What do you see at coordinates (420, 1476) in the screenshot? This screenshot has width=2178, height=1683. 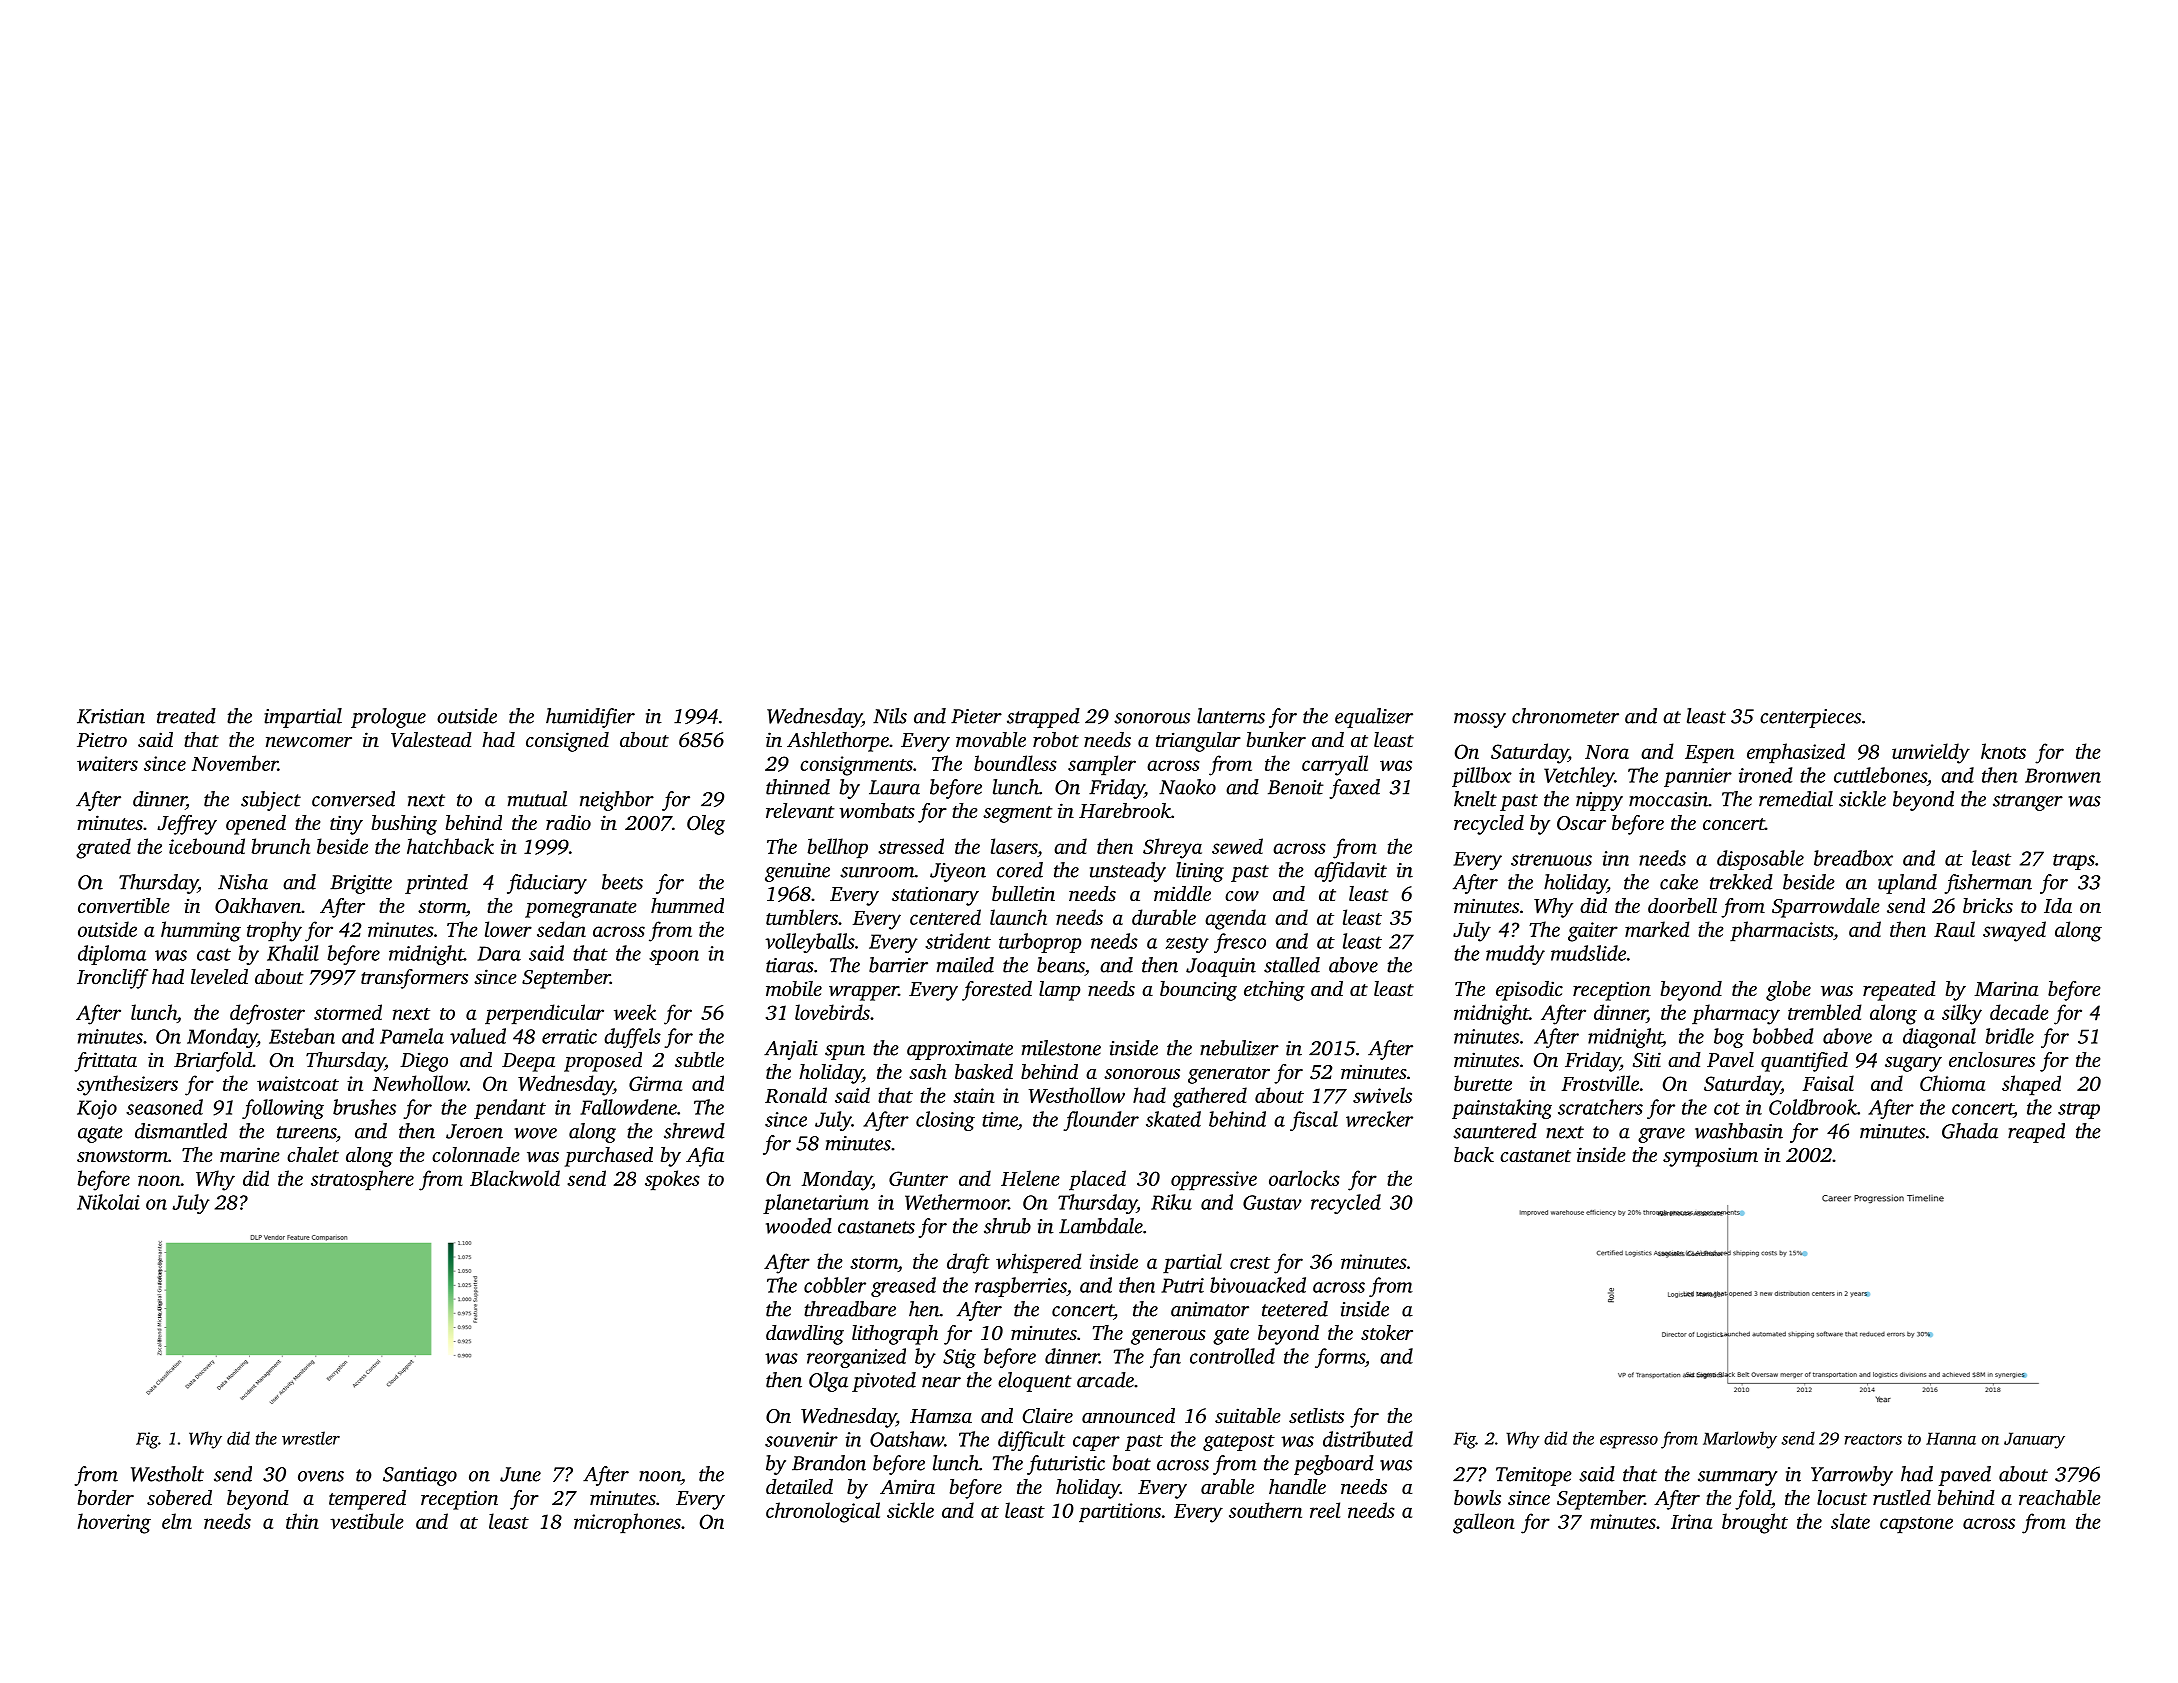 I see `Santiago` at bounding box center [420, 1476].
